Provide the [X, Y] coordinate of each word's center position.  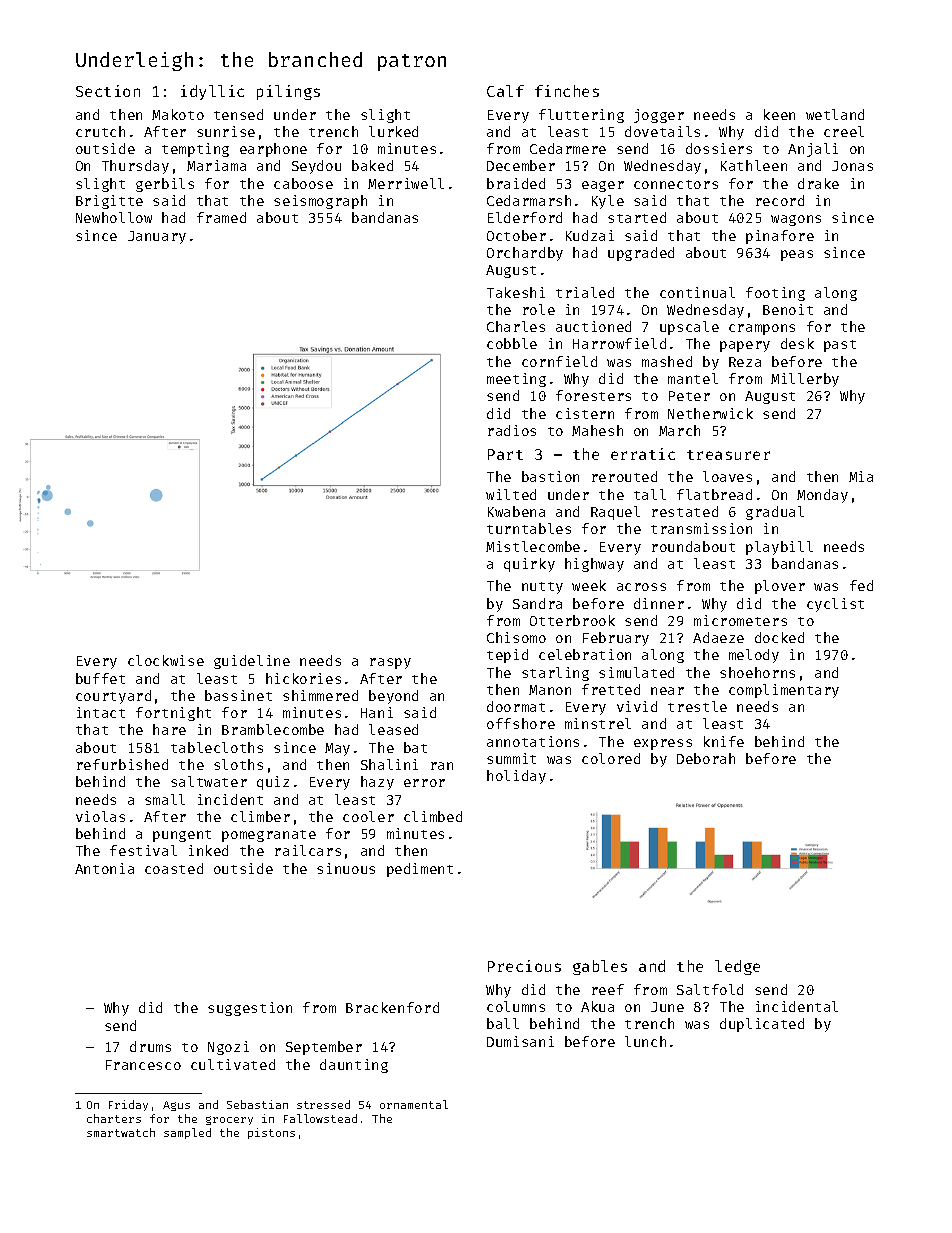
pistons [271, 1133]
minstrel [598, 723]
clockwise [166, 660]
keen [779, 114]
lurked [393, 131]
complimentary [784, 691]
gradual [775, 513]
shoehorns [757, 672]
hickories [303, 678]
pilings [288, 92]
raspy [390, 663]
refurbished [122, 764]
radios [512, 430]
